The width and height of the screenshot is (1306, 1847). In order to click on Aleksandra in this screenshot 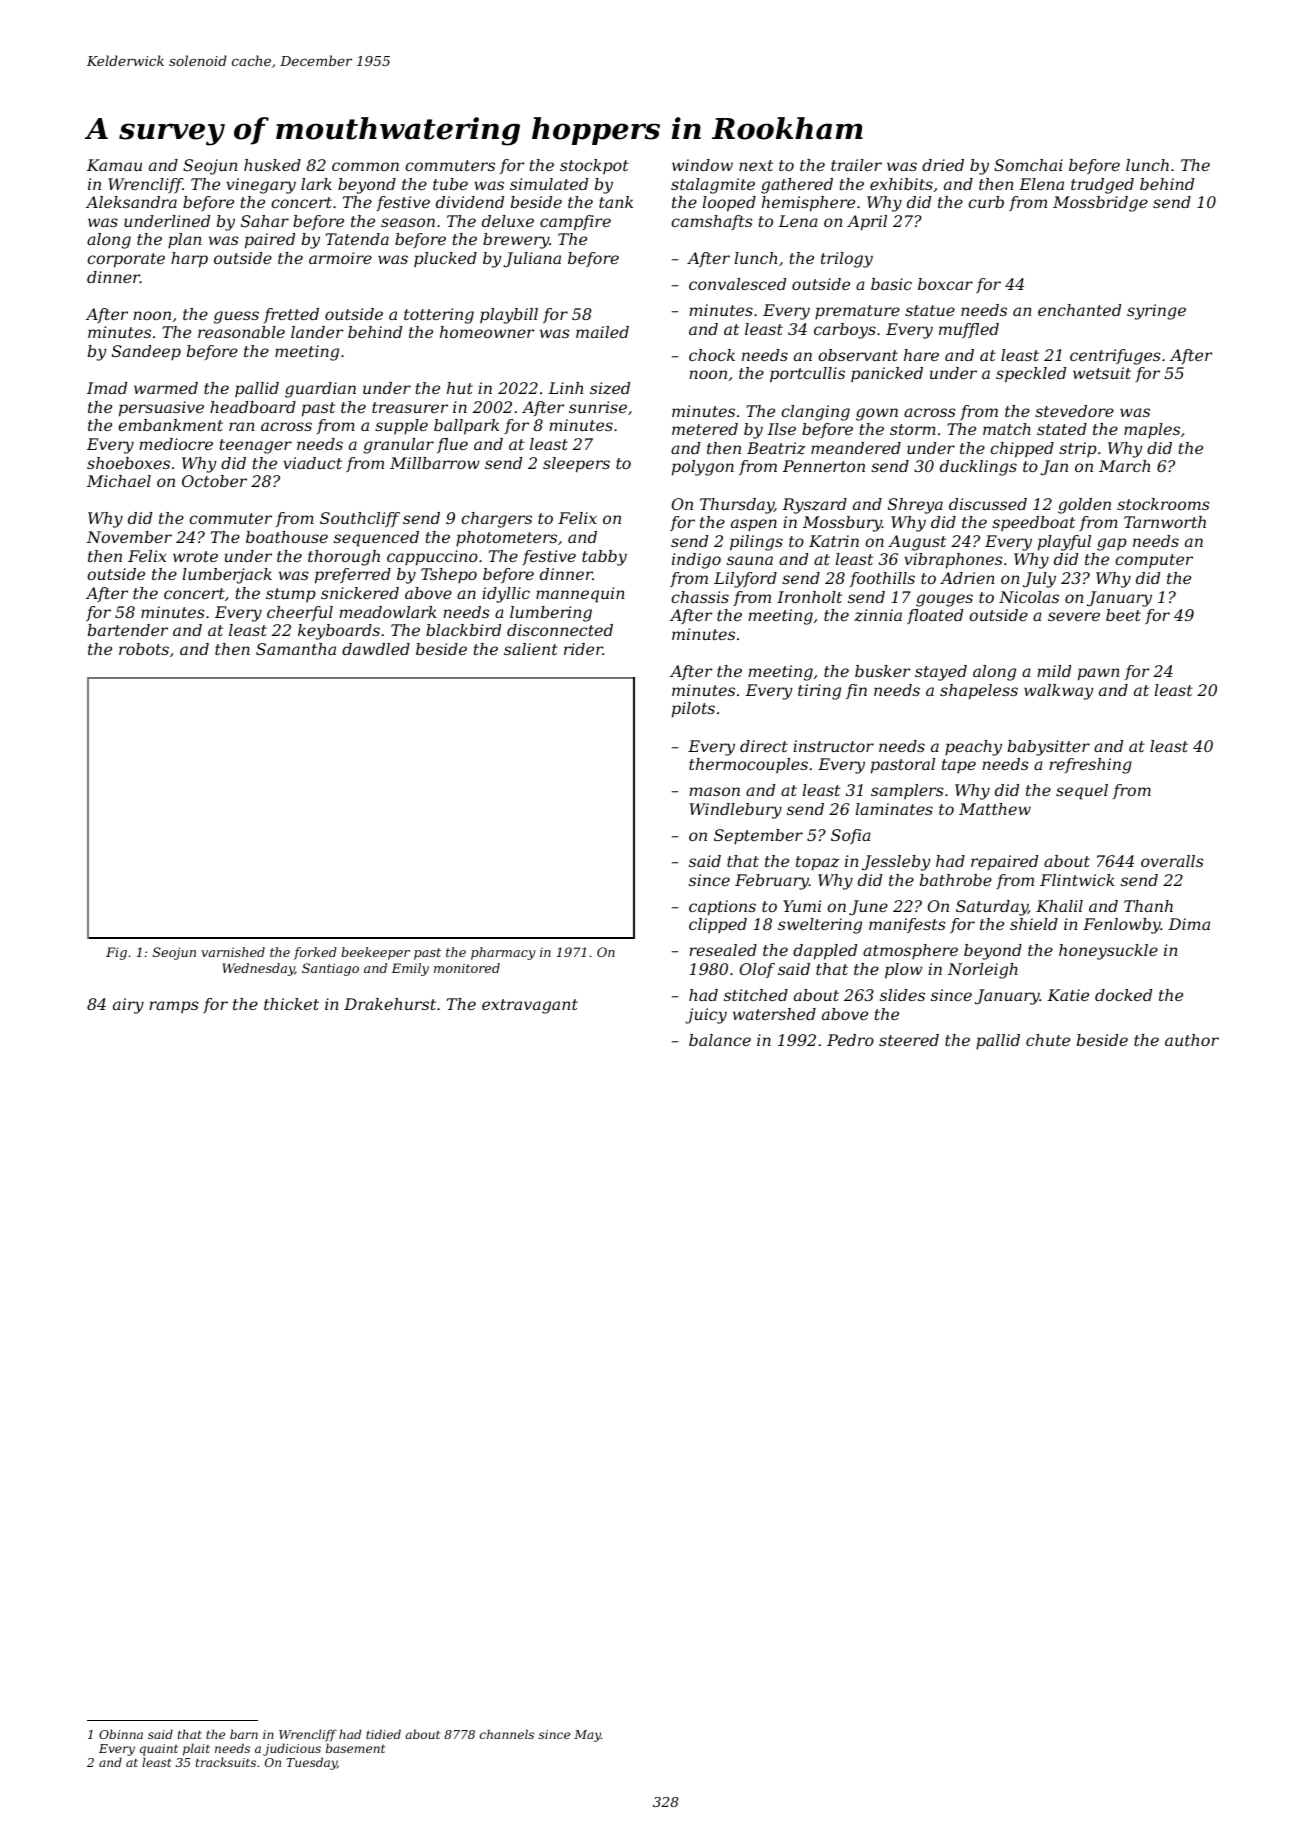, I will do `click(131, 202)`.
